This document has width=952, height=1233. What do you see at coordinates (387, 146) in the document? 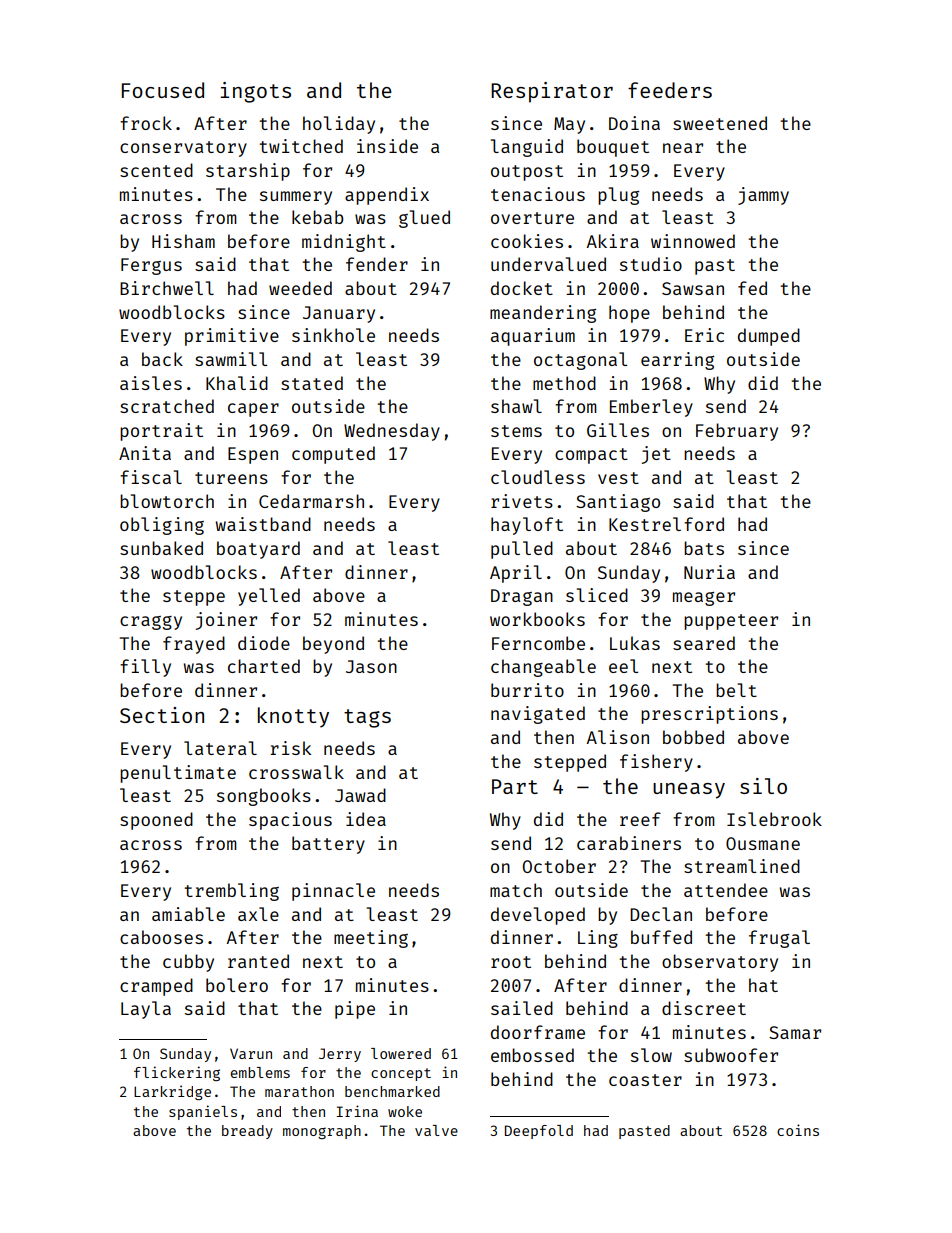
I see `inside` at bounding box center [387, 146].
